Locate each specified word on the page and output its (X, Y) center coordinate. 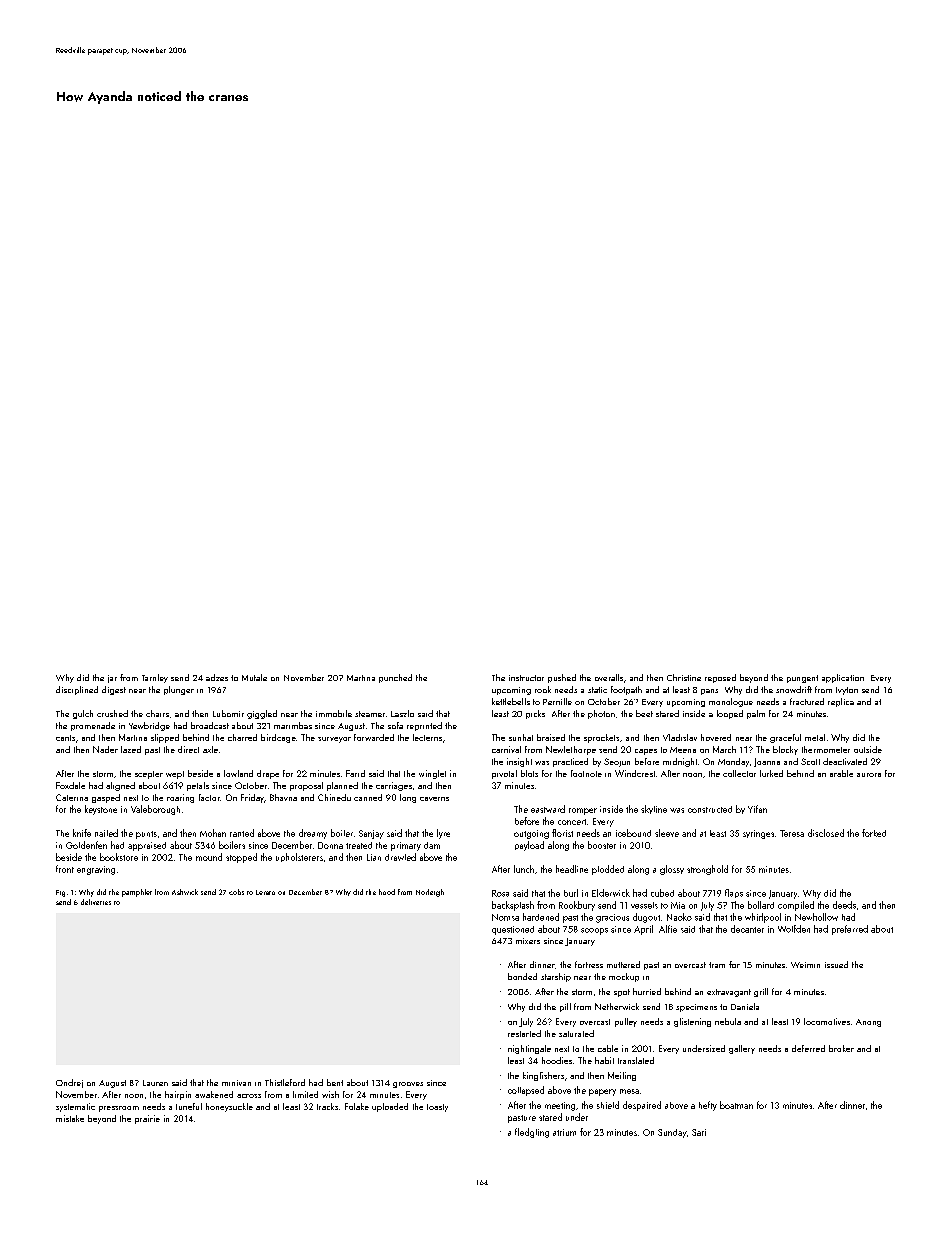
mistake (70, 1118)
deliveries (96, 902)
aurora (869, 775)
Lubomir (228, 713)
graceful (785, 738)
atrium (564, 1132)
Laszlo (402, 713)
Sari (699, 1132)
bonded (522, 976)
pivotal (504, 774)
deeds (844, 905)
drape (268, 774)
